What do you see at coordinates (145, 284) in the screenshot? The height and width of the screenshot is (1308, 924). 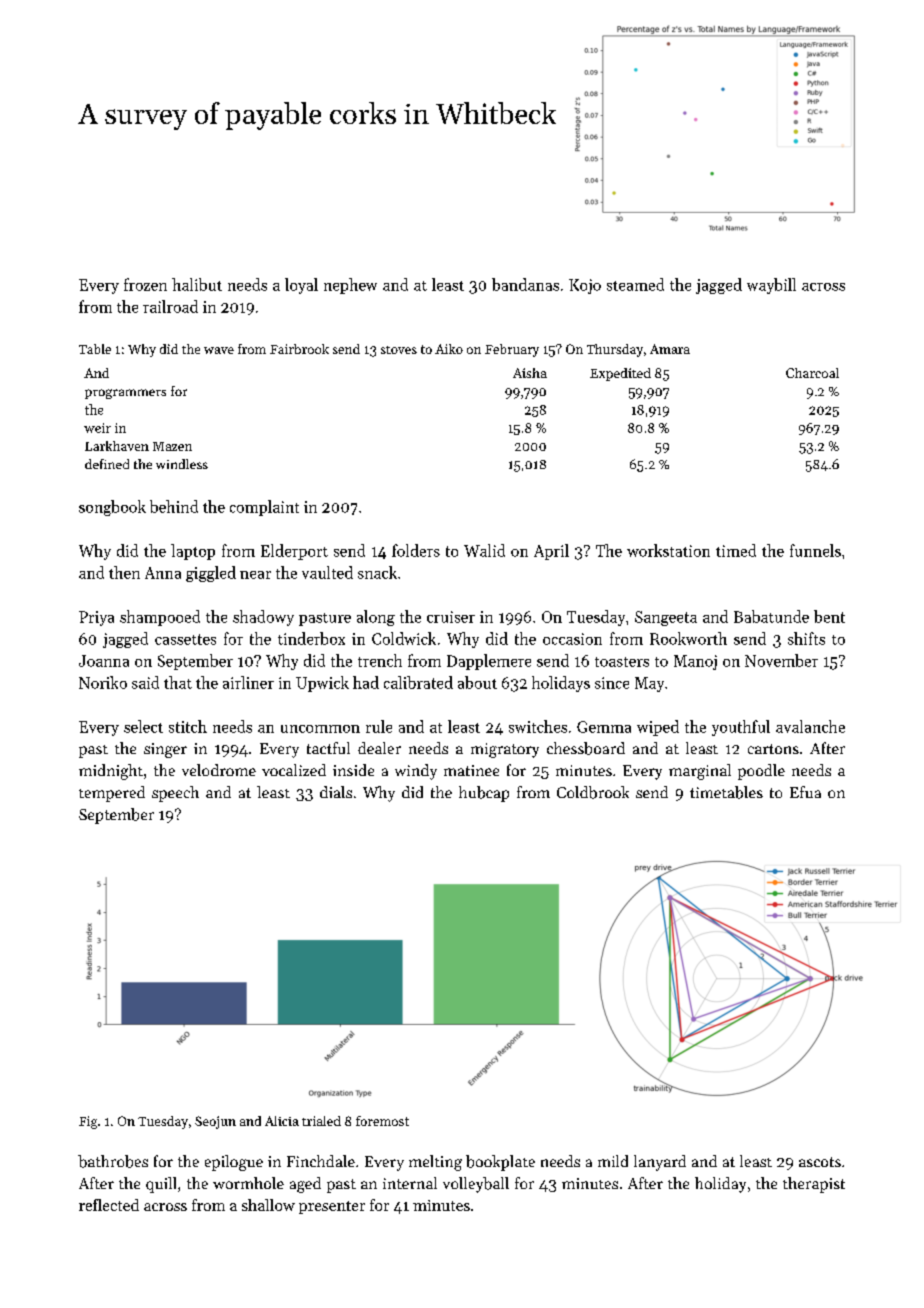 I see `frozen` at bounding box center [145, 284].
